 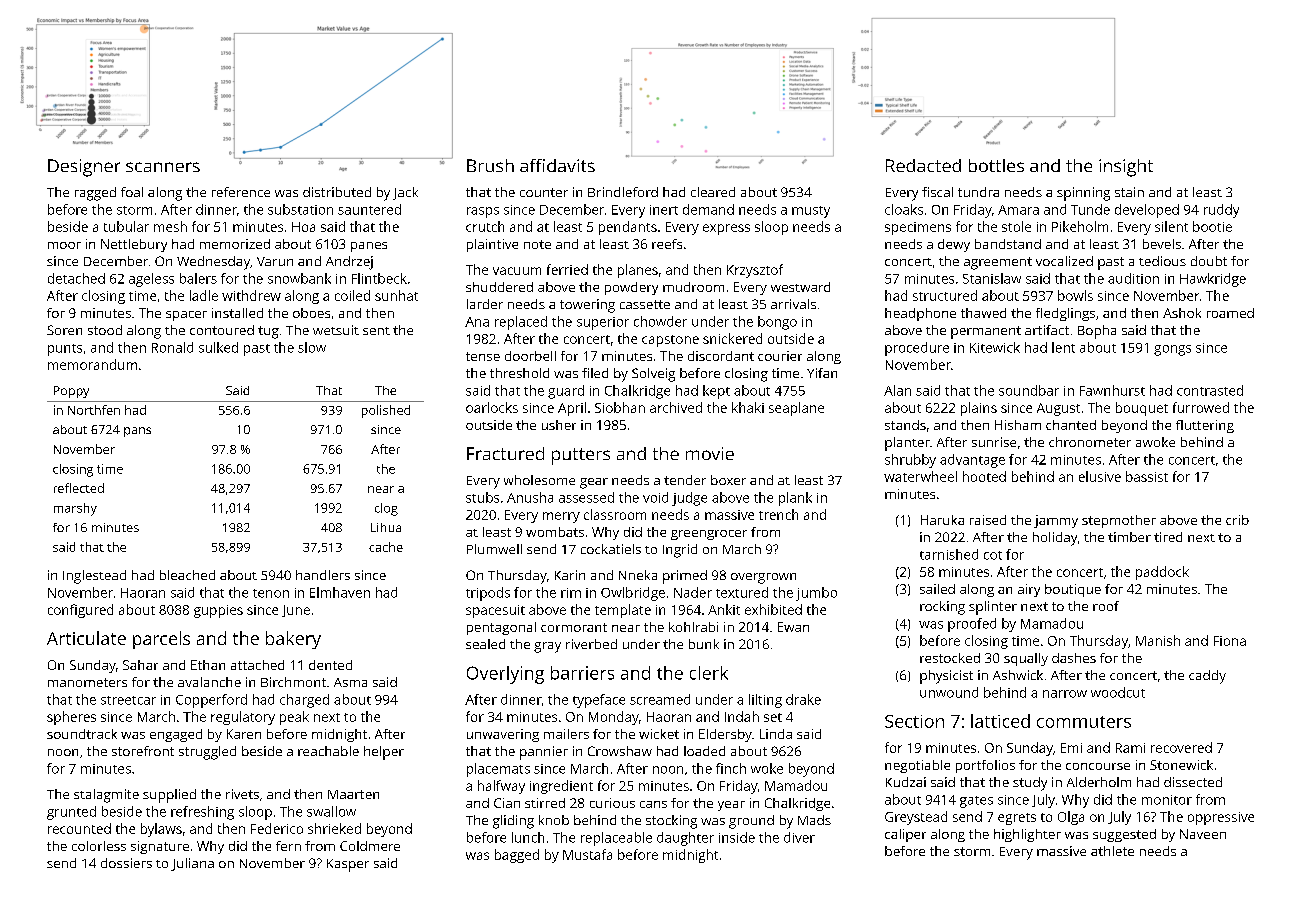 What do you see at coordinates (519, 373) in the document?
I see `threshold` at bounding box center [519, 373].
